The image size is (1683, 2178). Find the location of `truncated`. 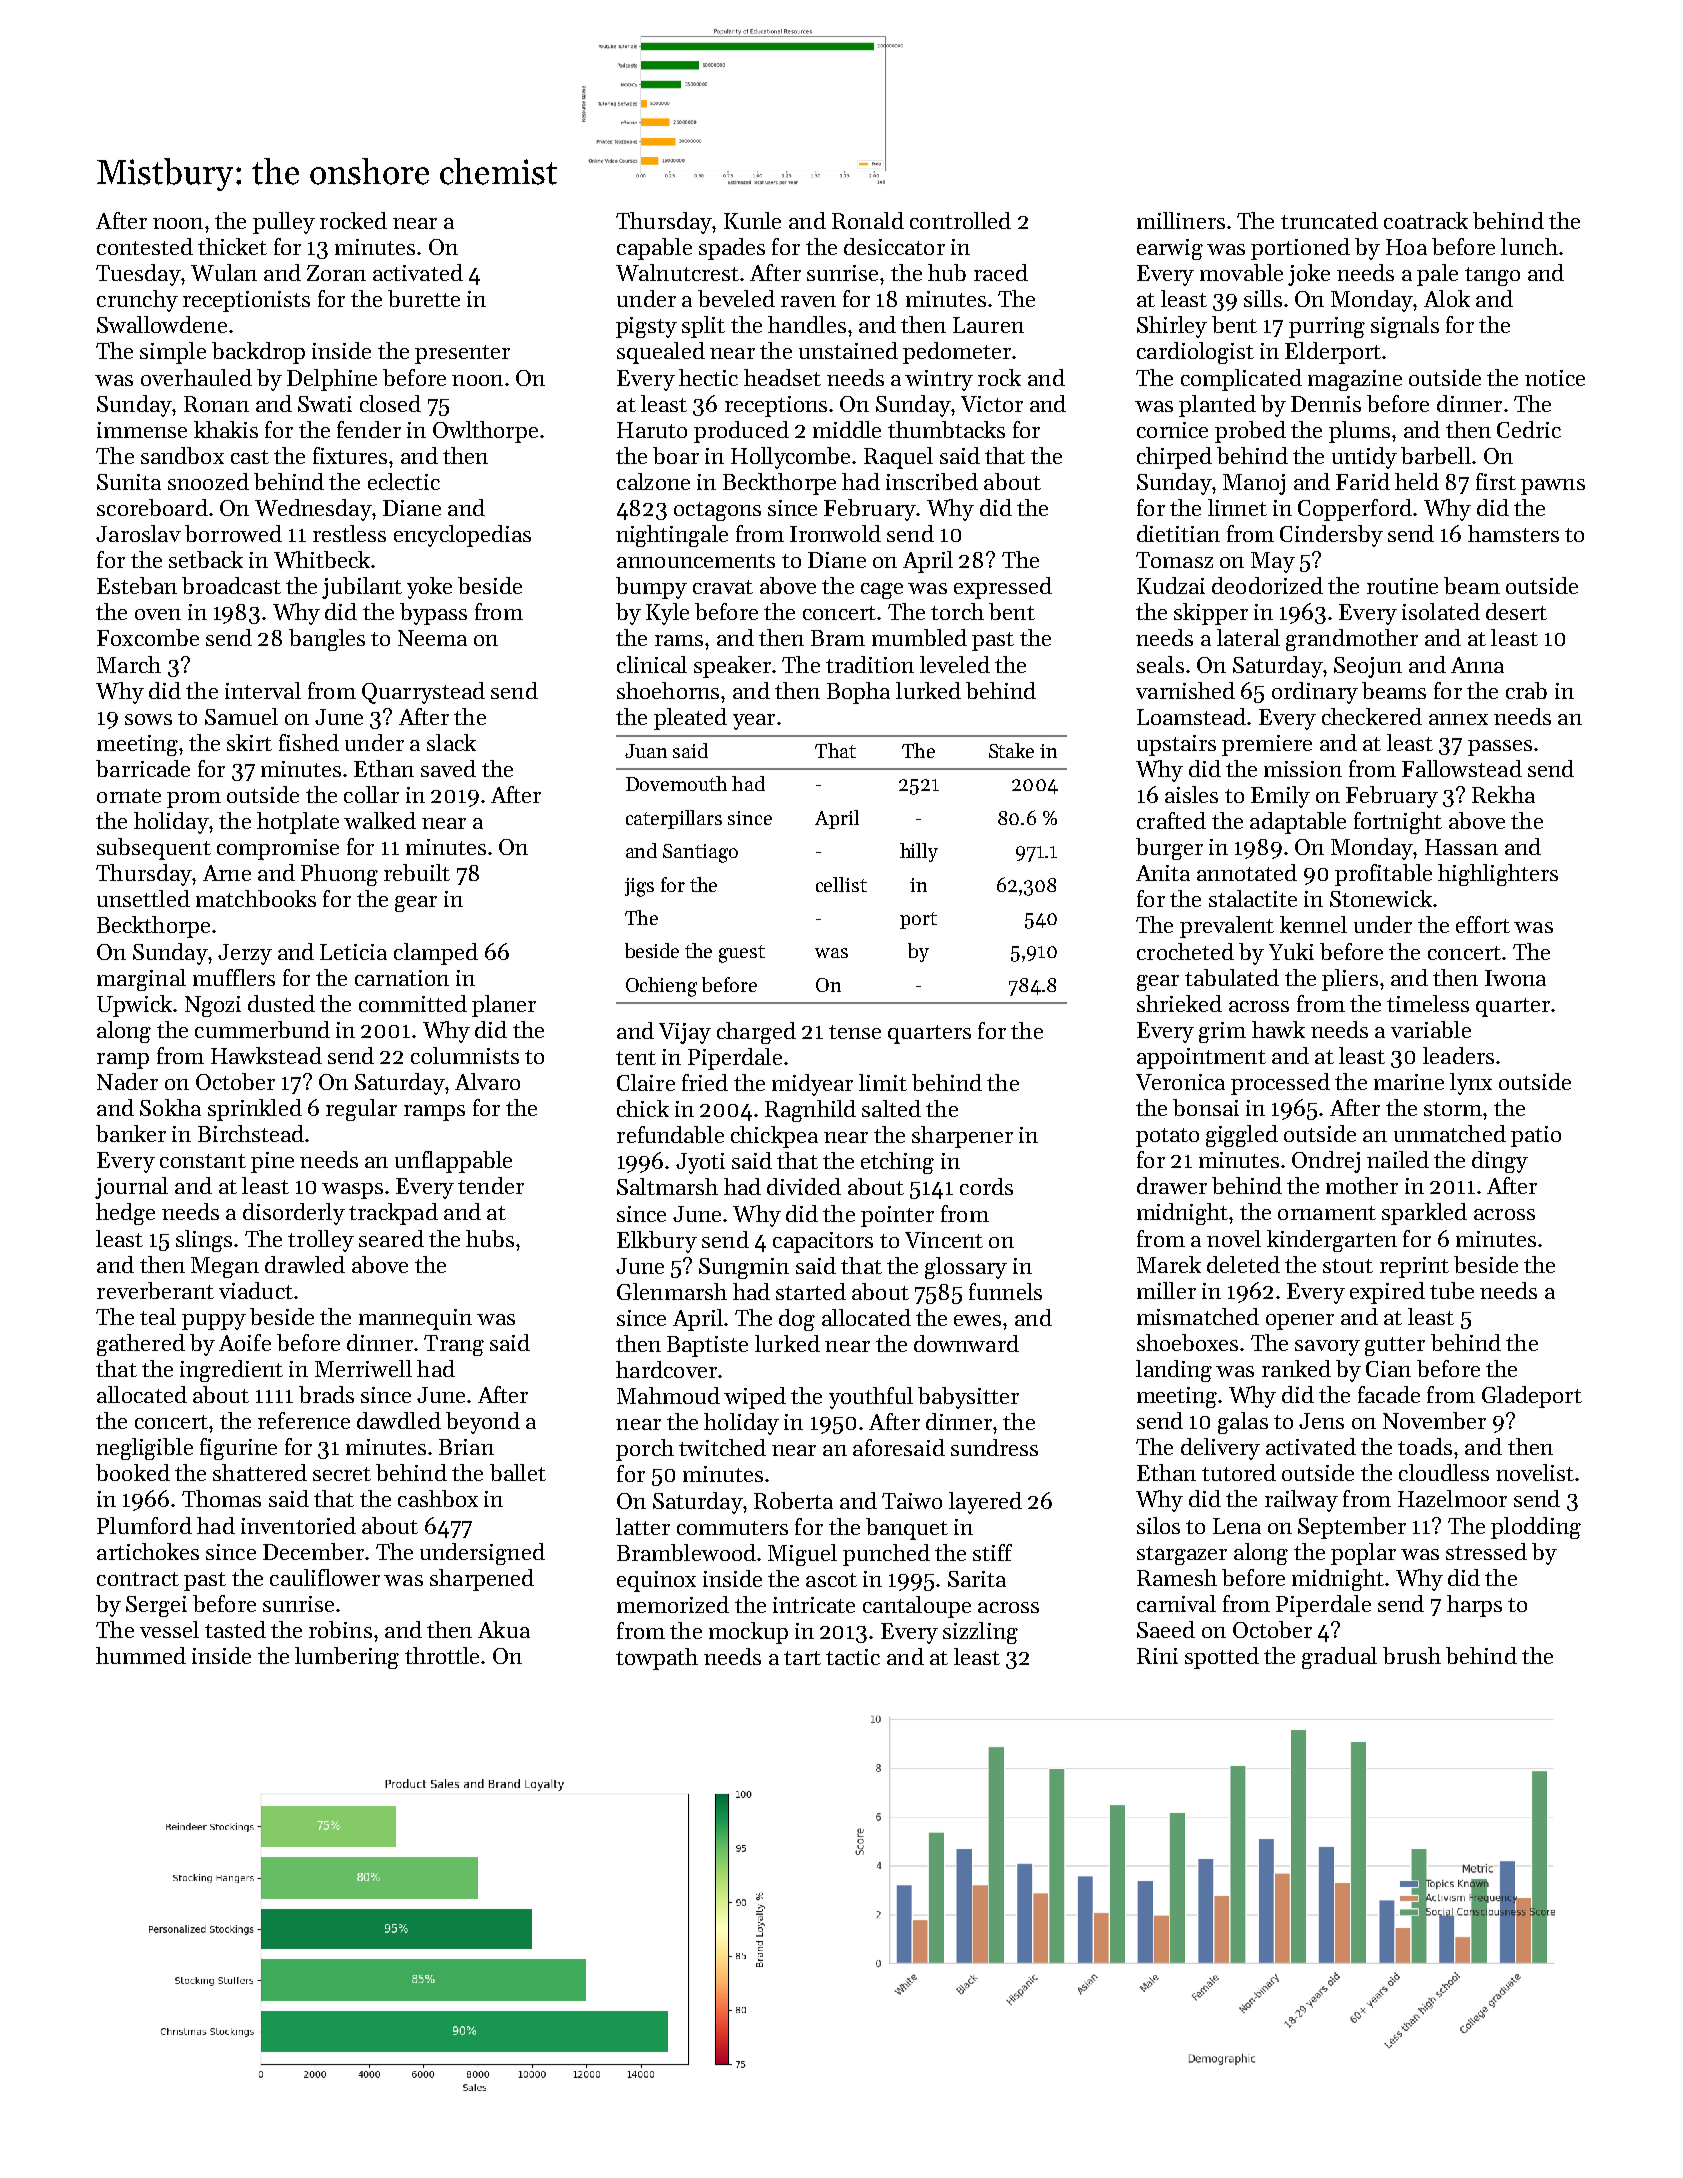

truncated is located at coordinates (1329, 220).
